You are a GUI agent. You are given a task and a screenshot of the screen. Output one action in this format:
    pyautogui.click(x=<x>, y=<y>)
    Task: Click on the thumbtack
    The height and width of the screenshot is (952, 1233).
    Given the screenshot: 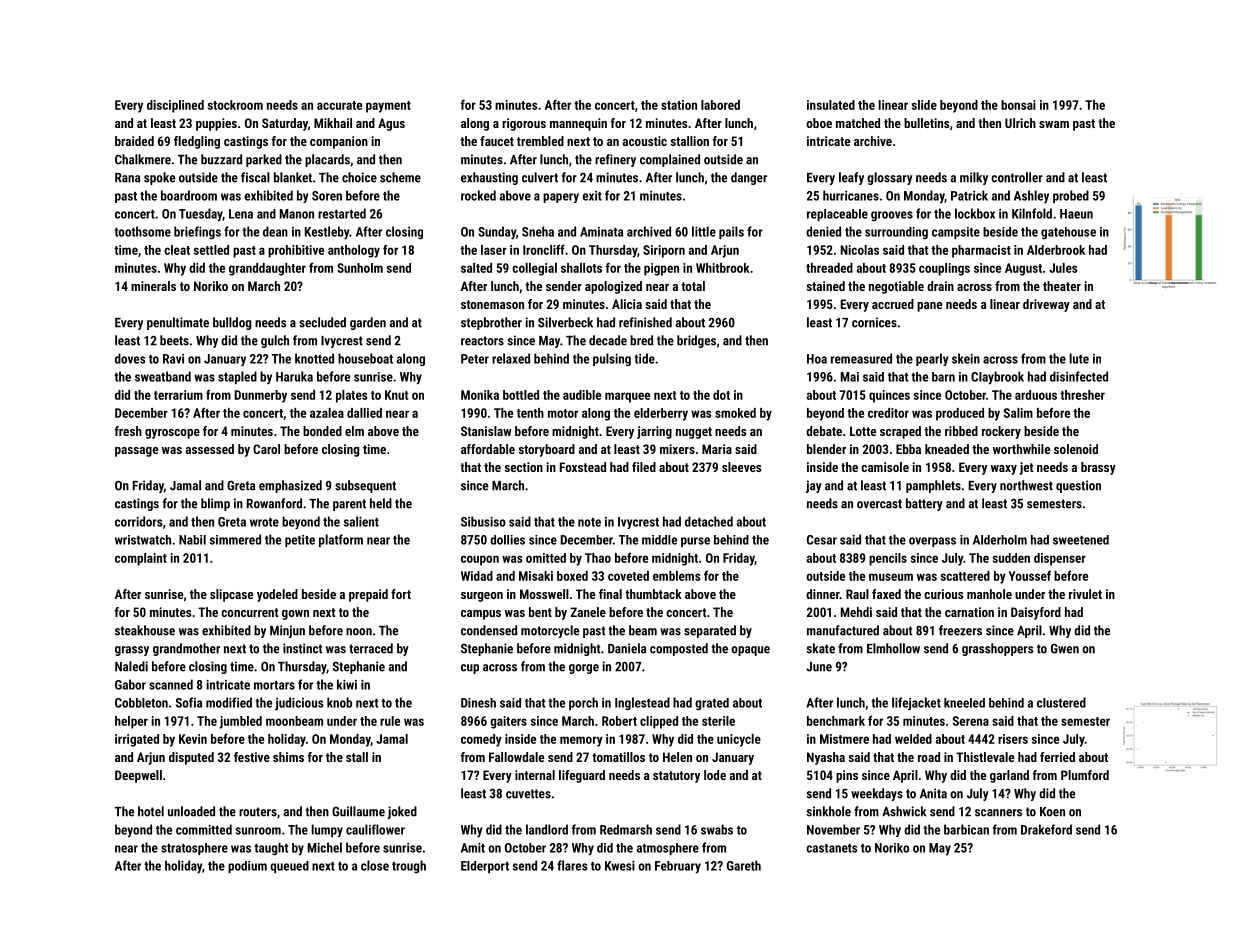 What is the action you would take?
    pyautogui.click(x=653, y=594)
